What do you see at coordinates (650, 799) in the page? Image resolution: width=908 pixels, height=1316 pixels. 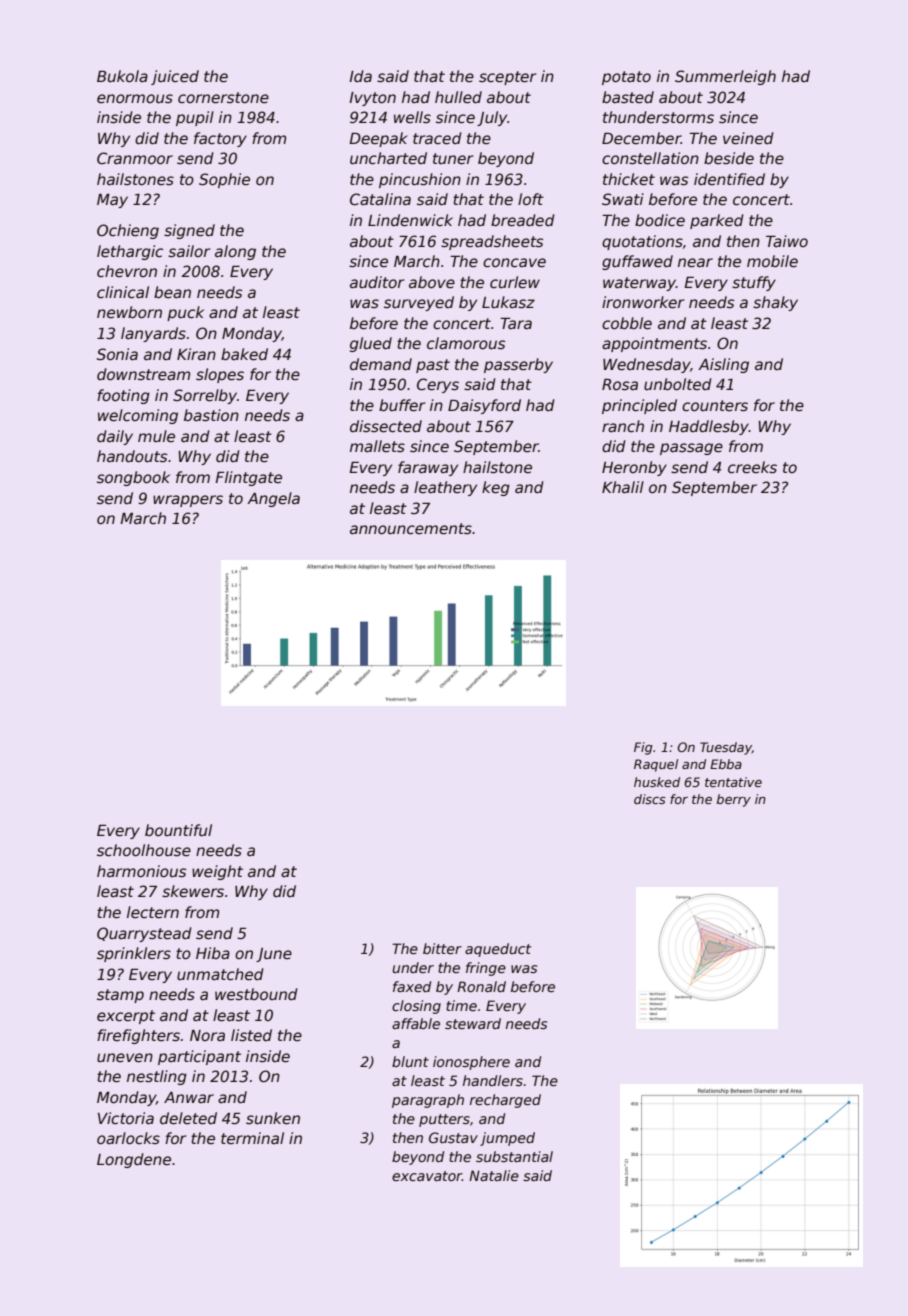 I see `discs` at bounding box center [650, 799].
